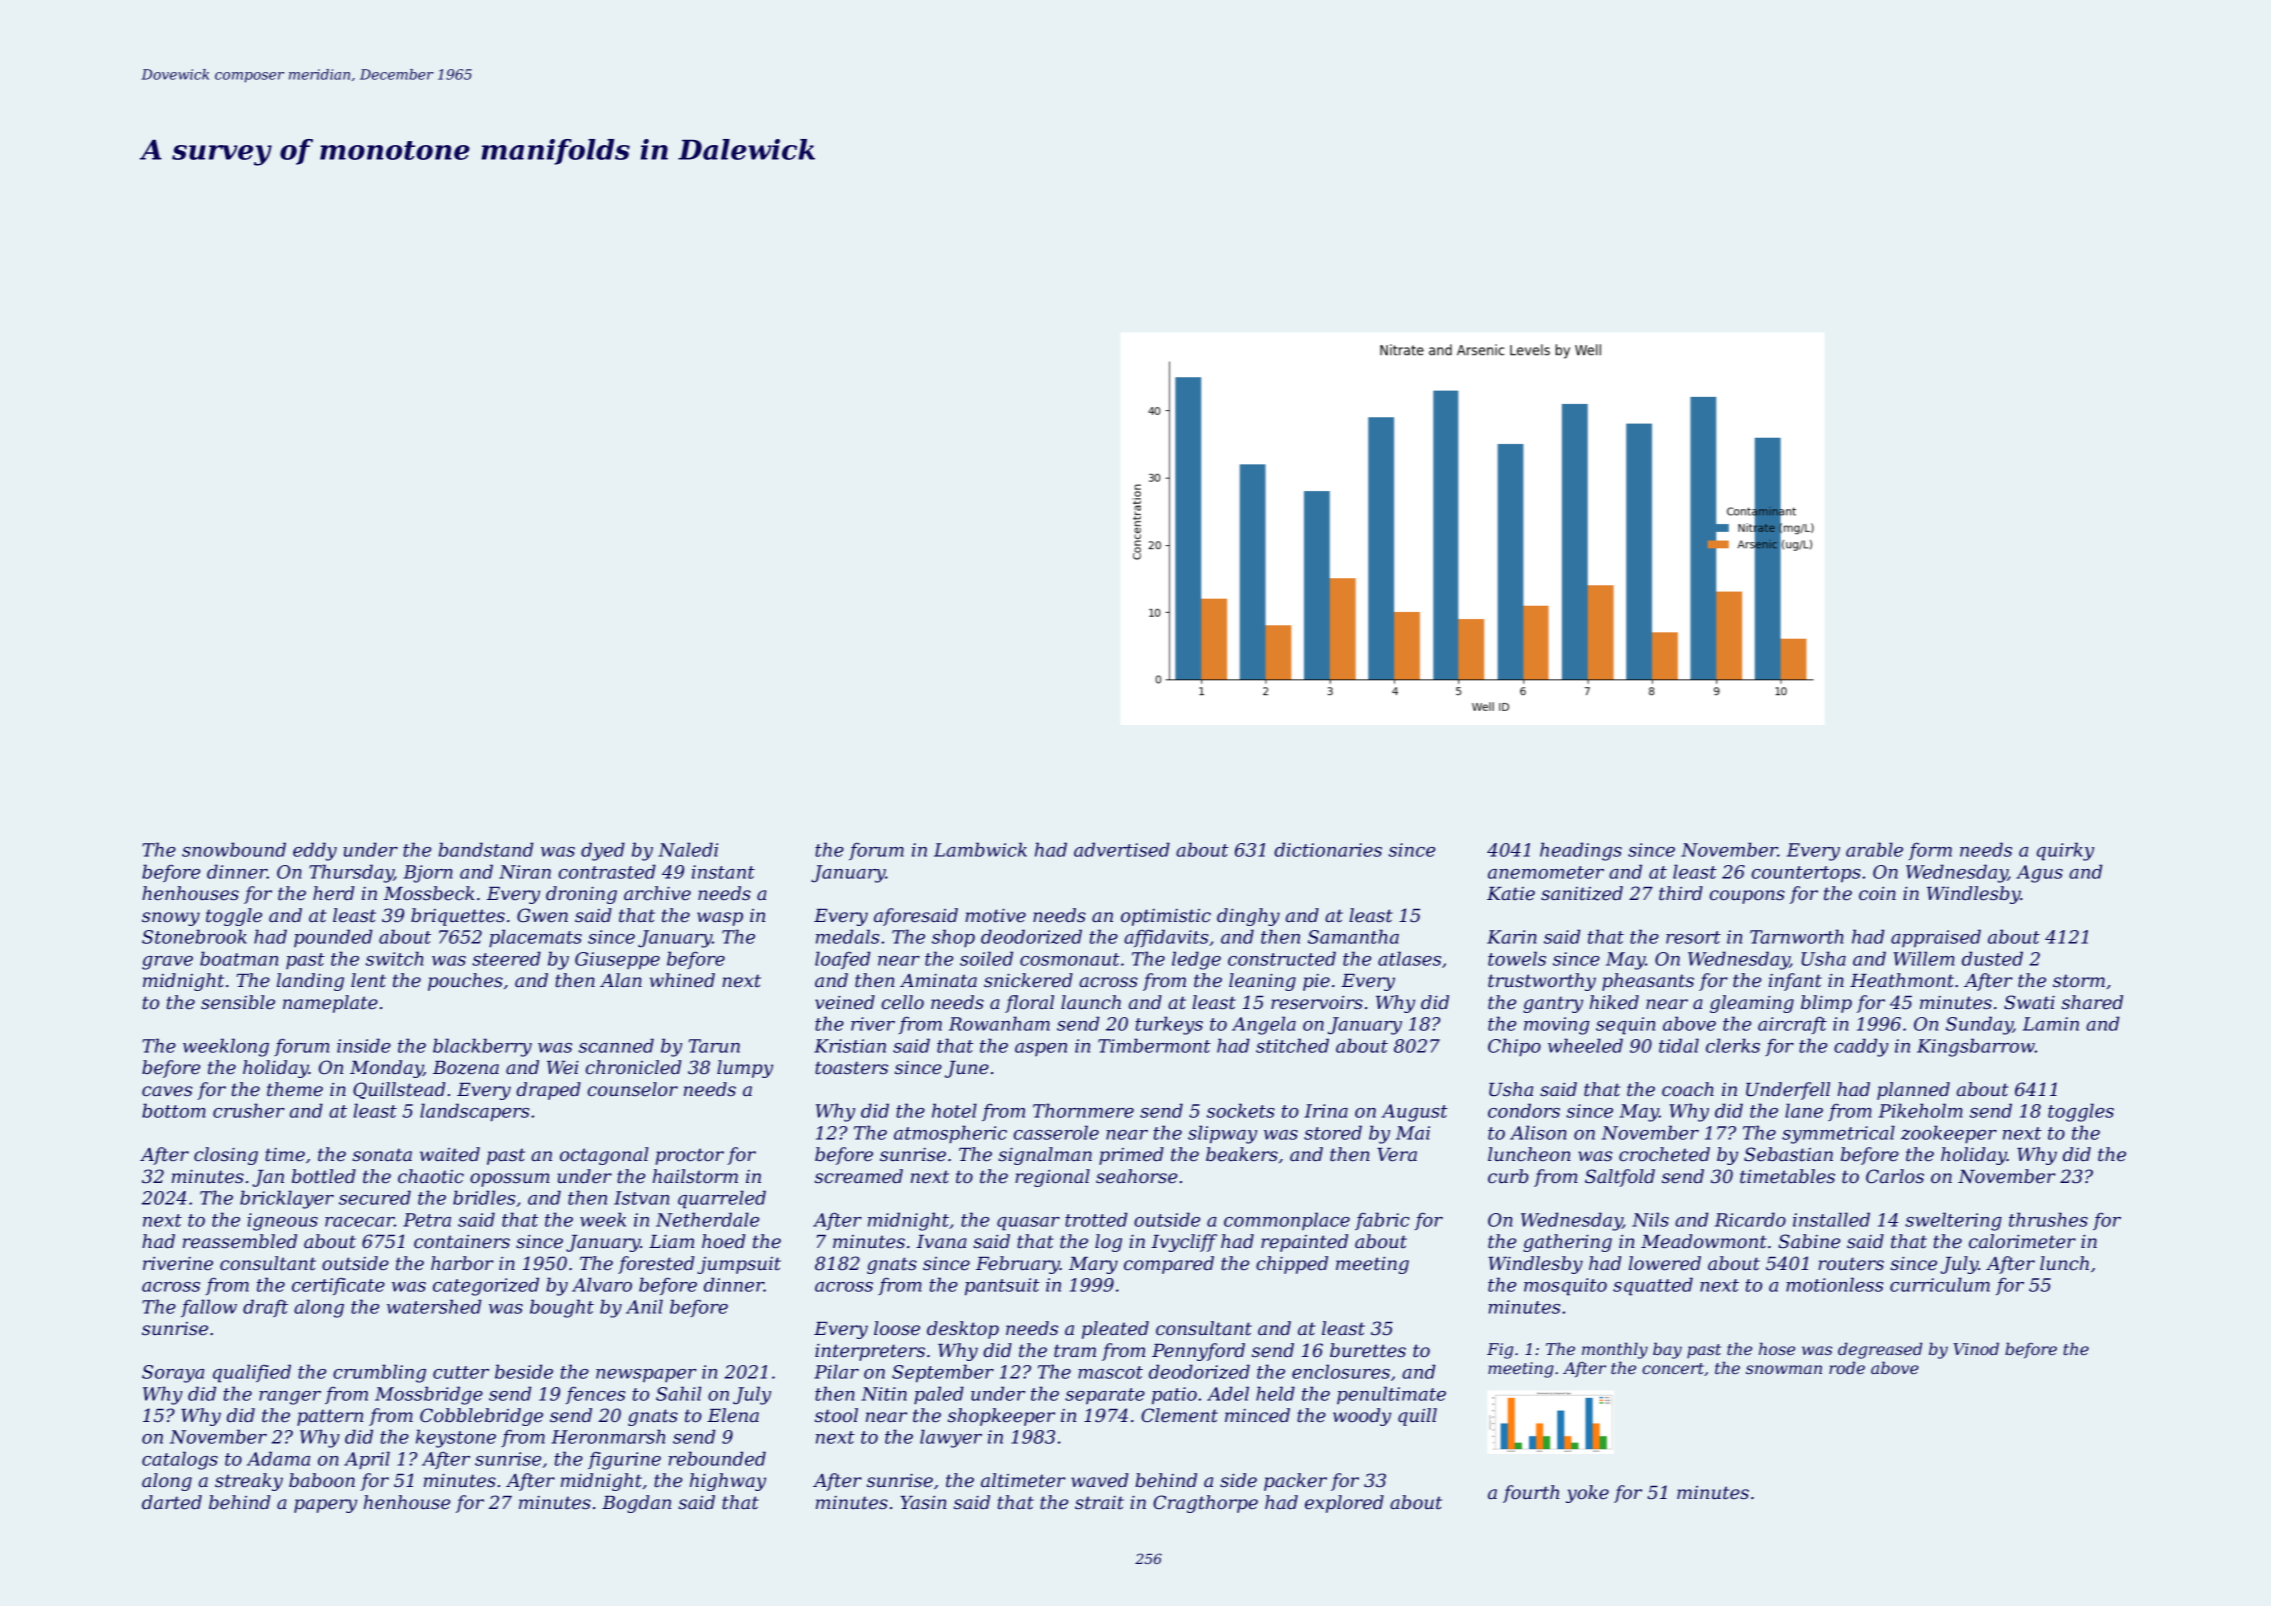 This screenshot has width=2271, height=1606. What do you see at coordinates (1704, 1241) in the screenshot?
I see `Meadowmont` at bounding box center [1704, 1241].
